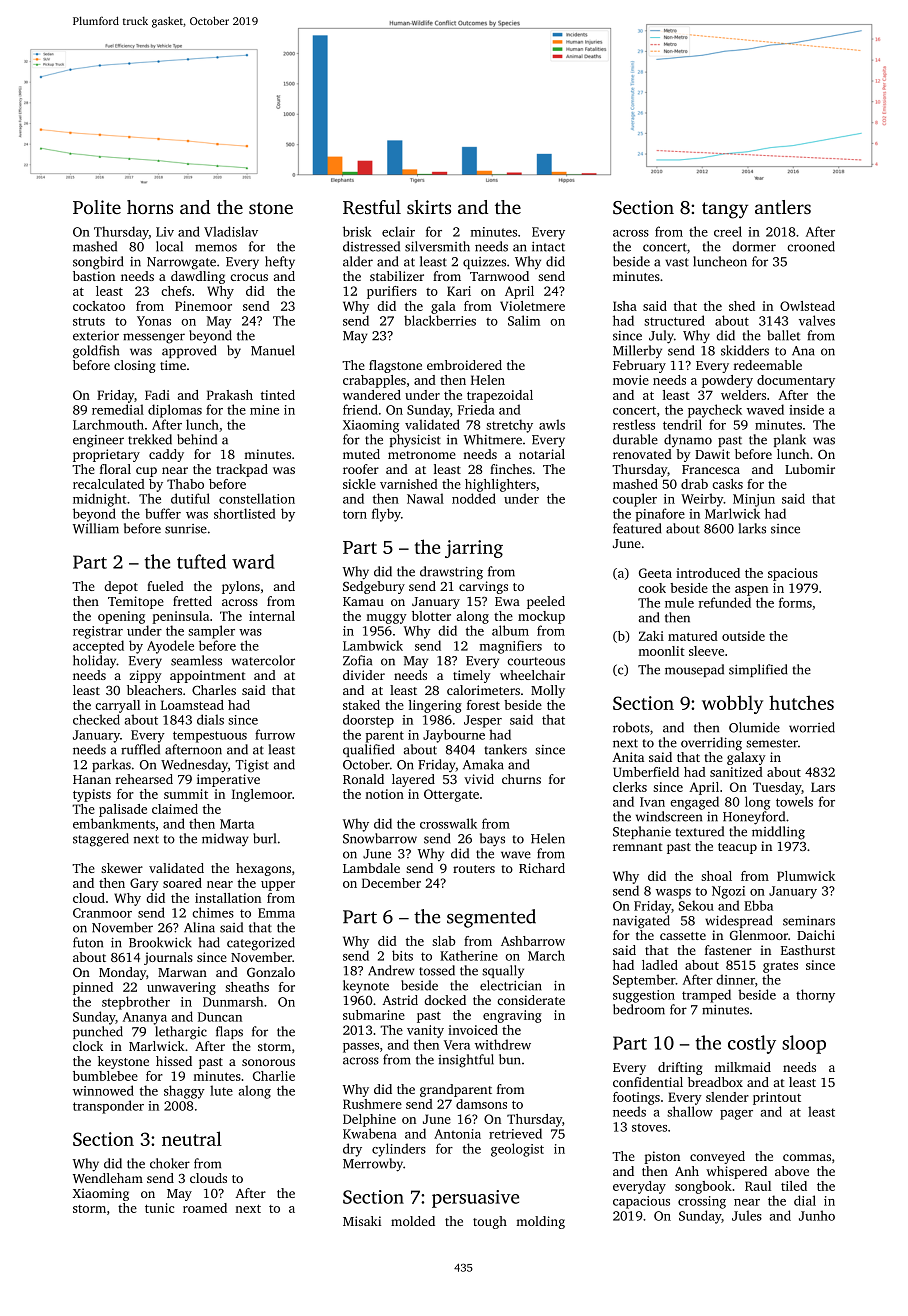  Describe the element at coordinates (725, 602) in the image. I see `refunded` at that location.
